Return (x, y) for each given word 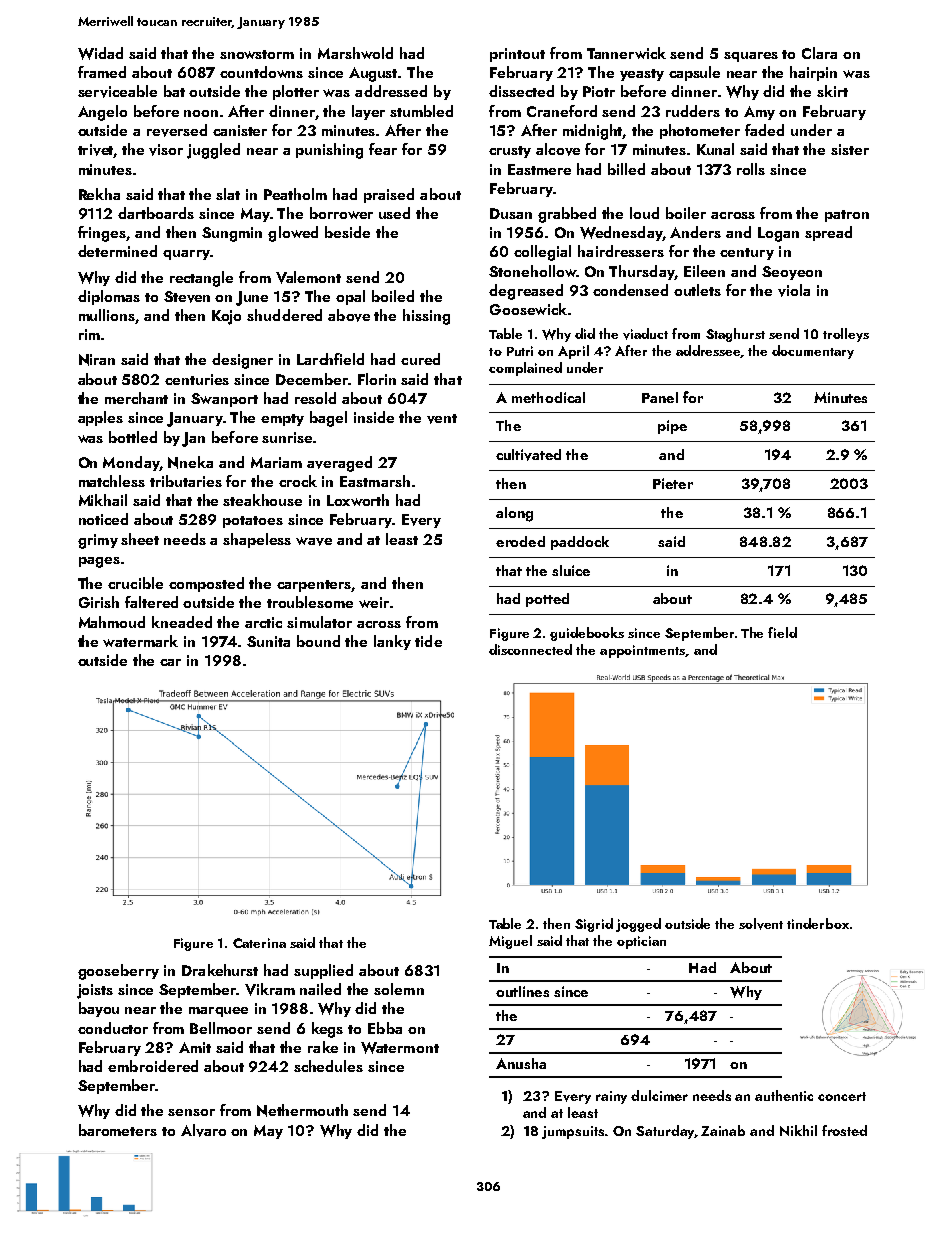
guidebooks (587, 634)
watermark (140, 641)
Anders (695, 232)
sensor (191, 1112)
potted (547, 600)
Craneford (562, 111)
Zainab (723, 1130)
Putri (520, 351)
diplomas (109, 297)
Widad (100, 53)
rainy (611, 1097)
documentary (813, 352)
